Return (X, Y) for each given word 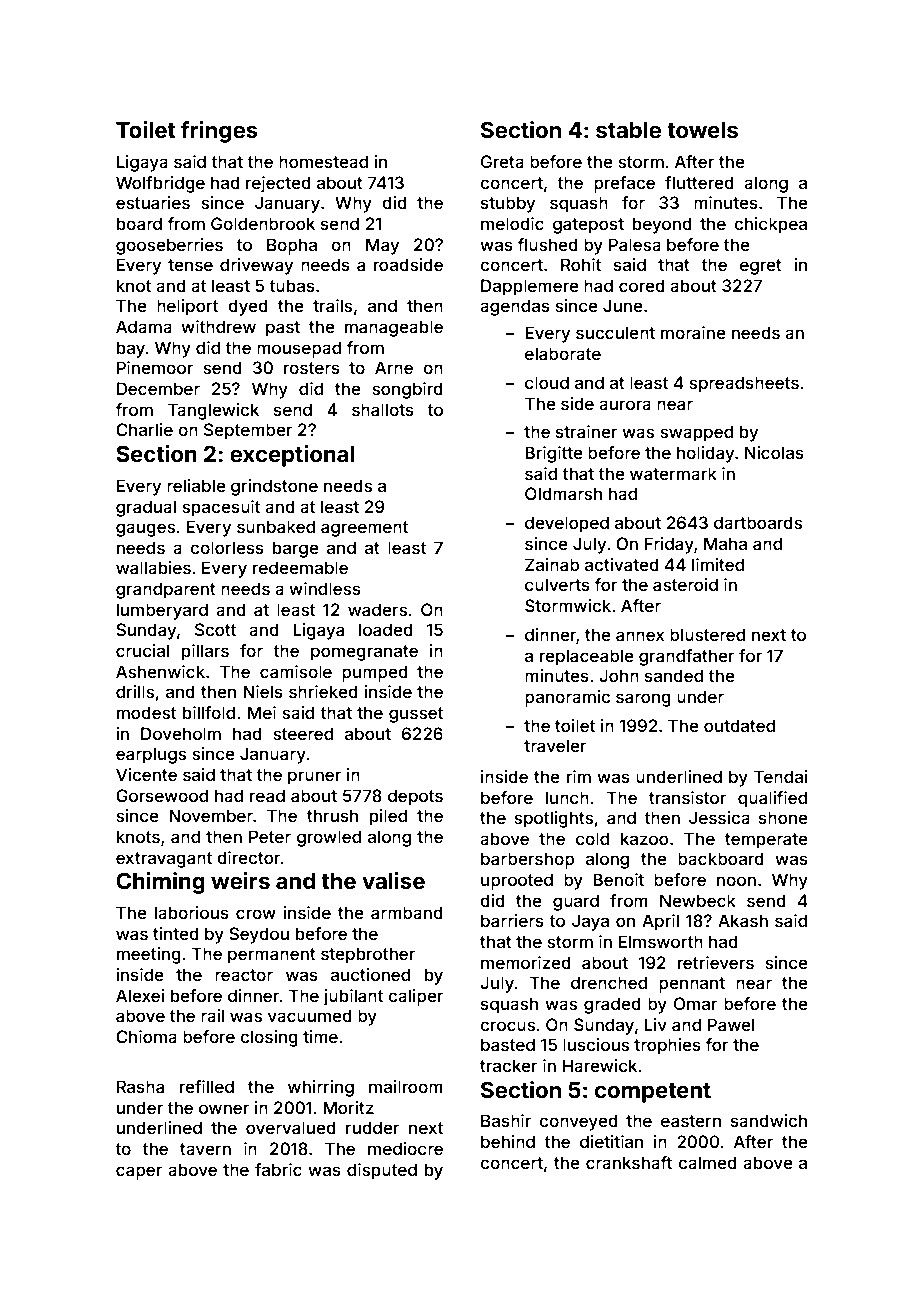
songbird (407, 390)
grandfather (687, 657)
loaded (386, 629)
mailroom (406, 1086)
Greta (502, 161)
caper (139, 1173)
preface (624, 184)
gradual (146, 508)
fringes (219, 132)
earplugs (151, 755)
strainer (587, 431)
